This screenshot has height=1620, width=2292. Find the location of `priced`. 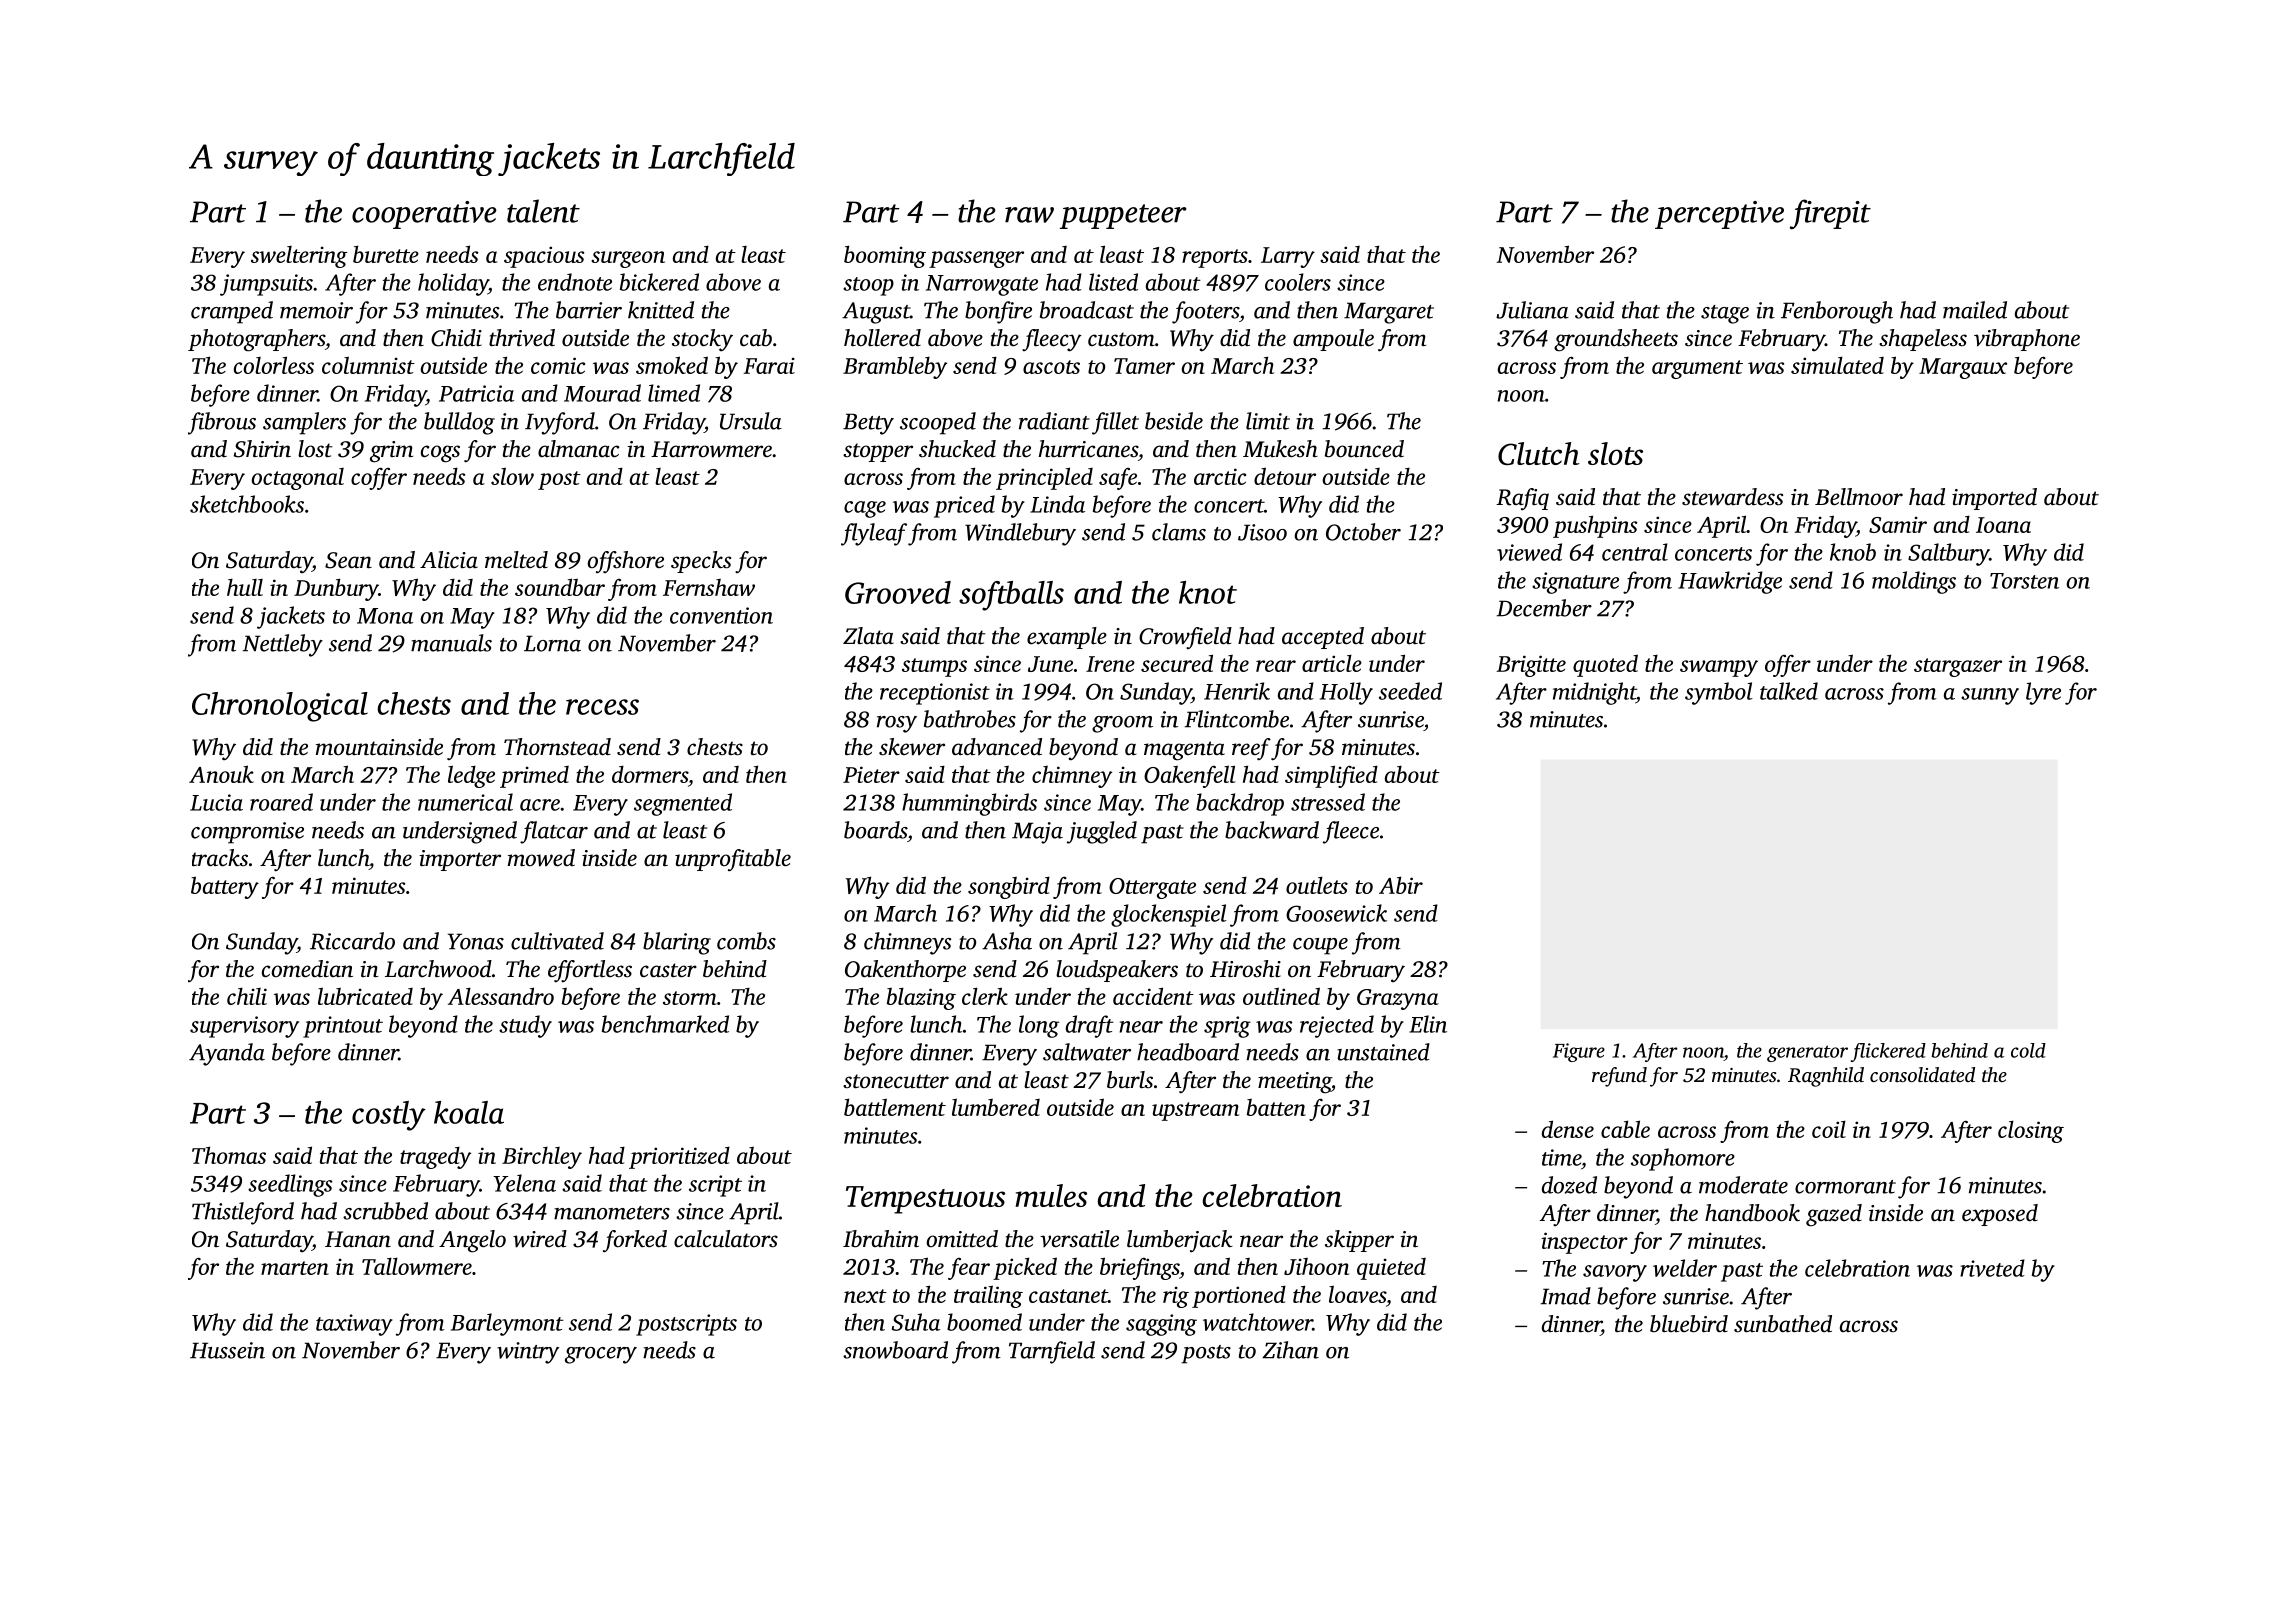

priced is located at coordinates (964, 506).
